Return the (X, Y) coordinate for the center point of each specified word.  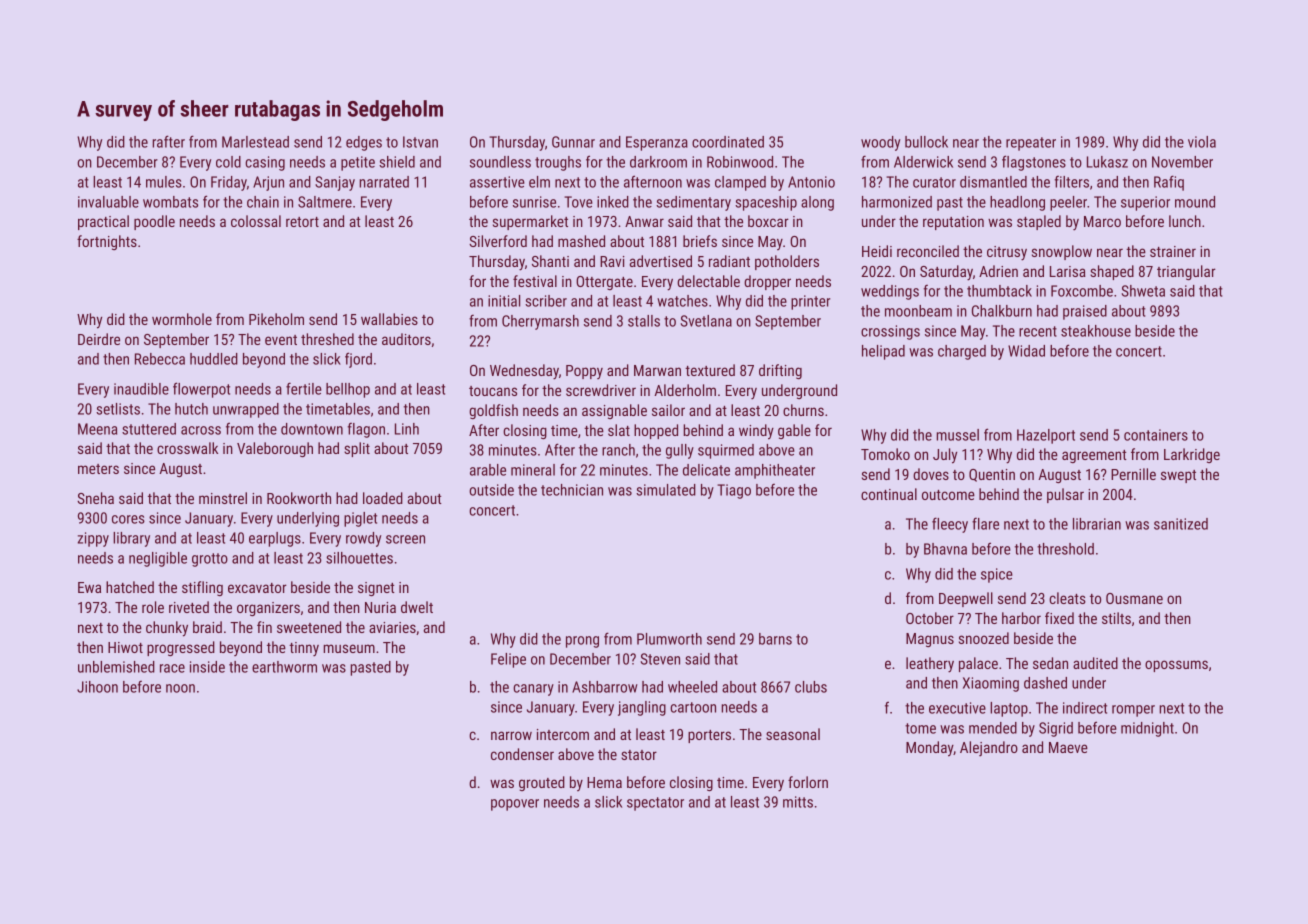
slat (619, 430)
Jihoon (97, 687)
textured (710, 370)
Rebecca (160, 359)
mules (164, 182)
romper (1133, 711)
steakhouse (1096, 331)
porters (709, 736)
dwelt (417, 607)
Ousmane (1134, 598)
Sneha (95, 498)
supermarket (530, 222)
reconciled (928, 251)
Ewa (89, 587)
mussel (958, 435)
